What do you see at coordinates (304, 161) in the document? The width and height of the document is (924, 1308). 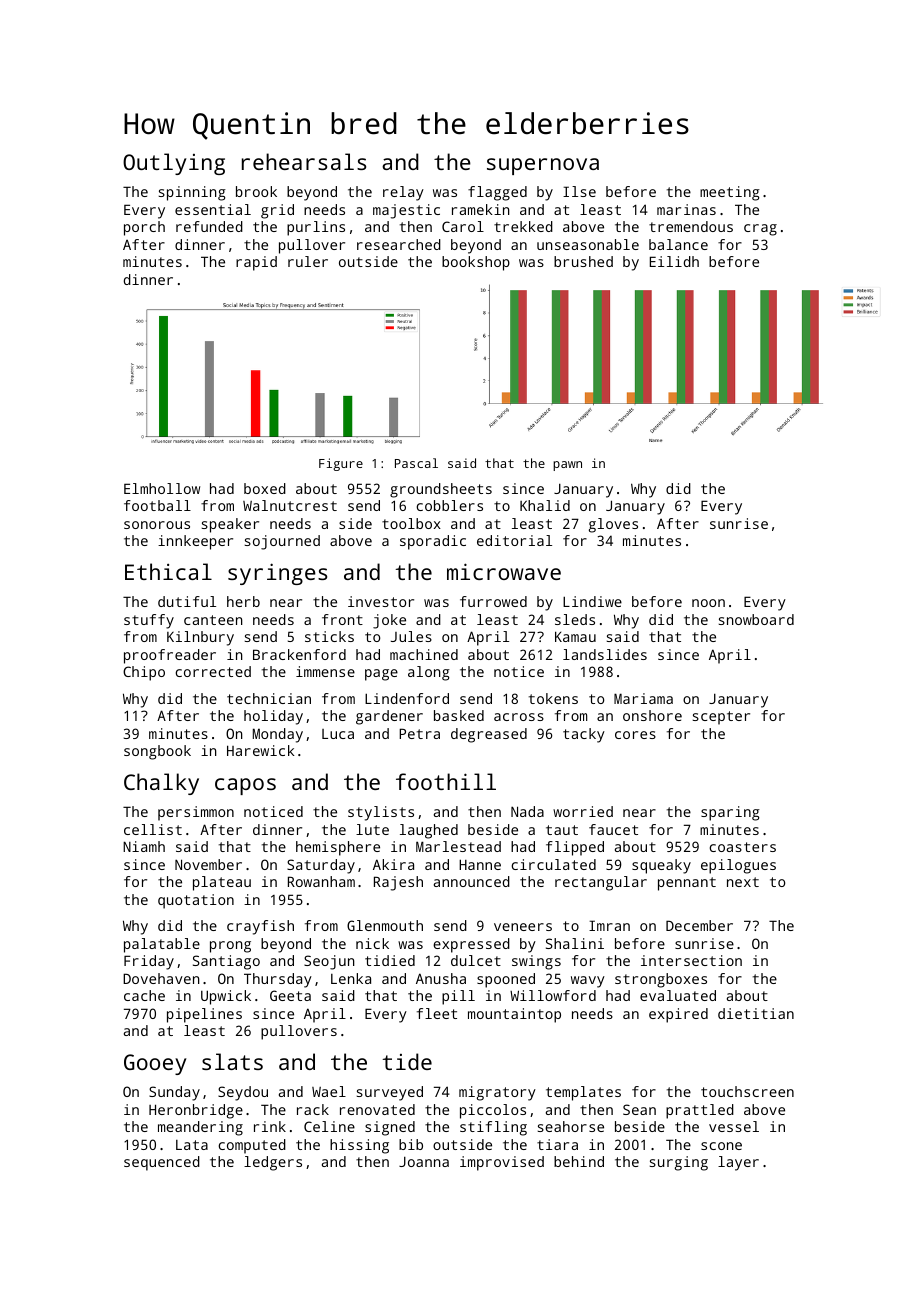 I see `rehearsals` at bounding box center [304, 161].
